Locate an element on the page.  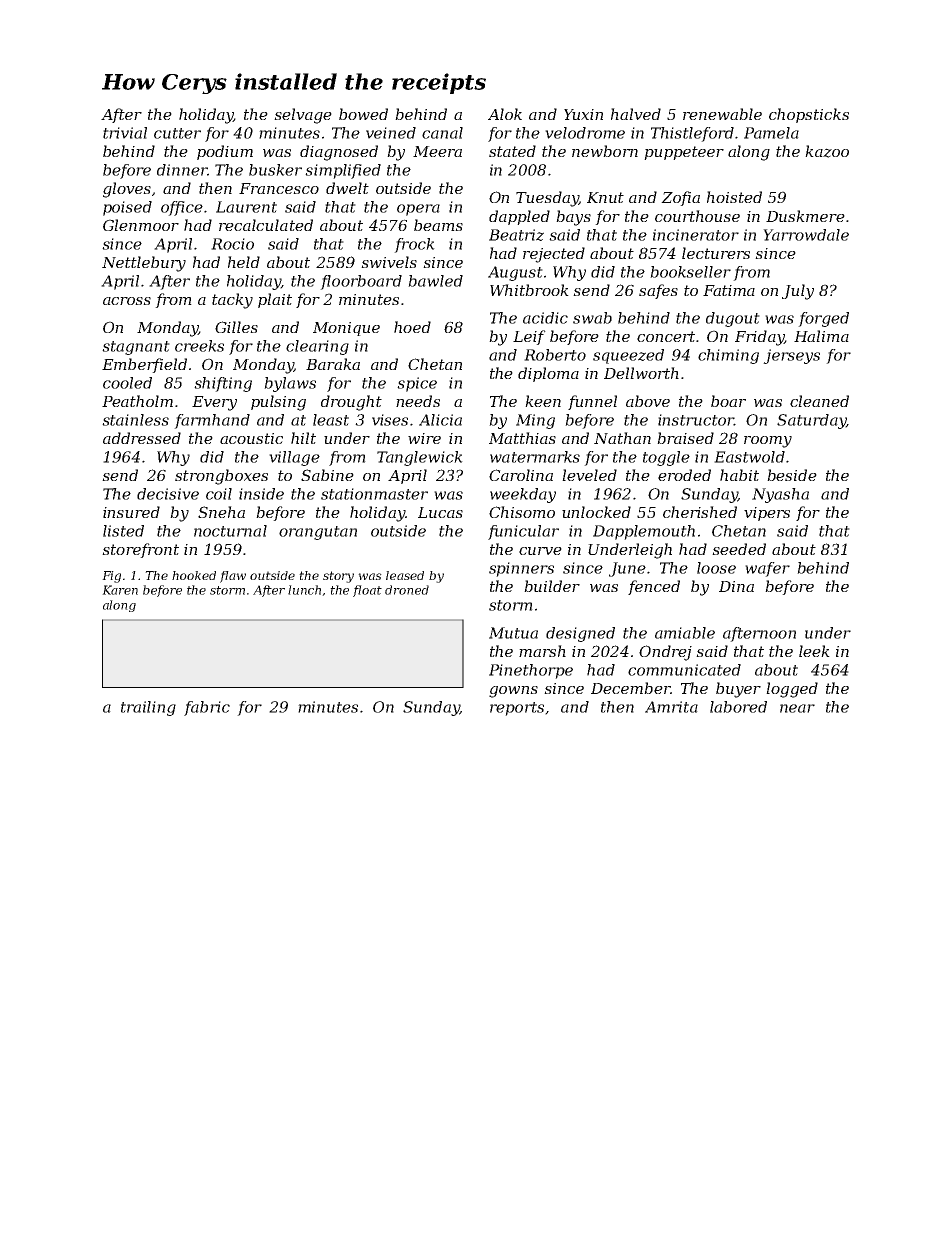
hoisted is located at coordinates (734, 197).
